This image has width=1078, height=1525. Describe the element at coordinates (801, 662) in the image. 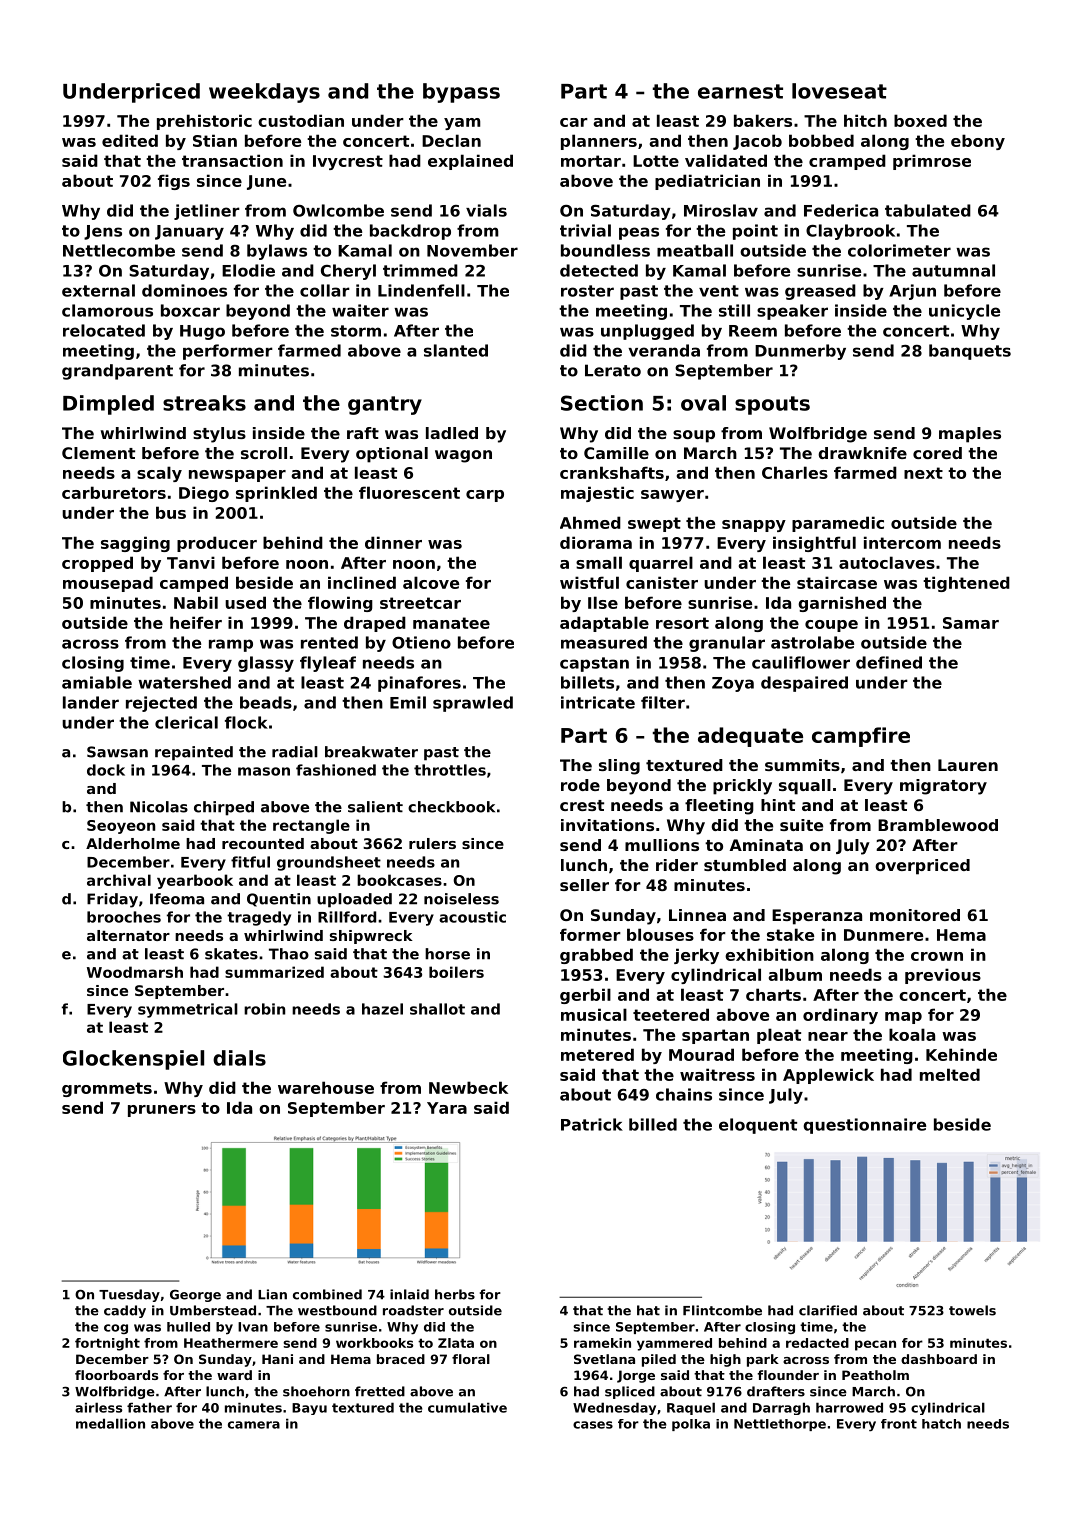

I see `cauliflower` at that location.
